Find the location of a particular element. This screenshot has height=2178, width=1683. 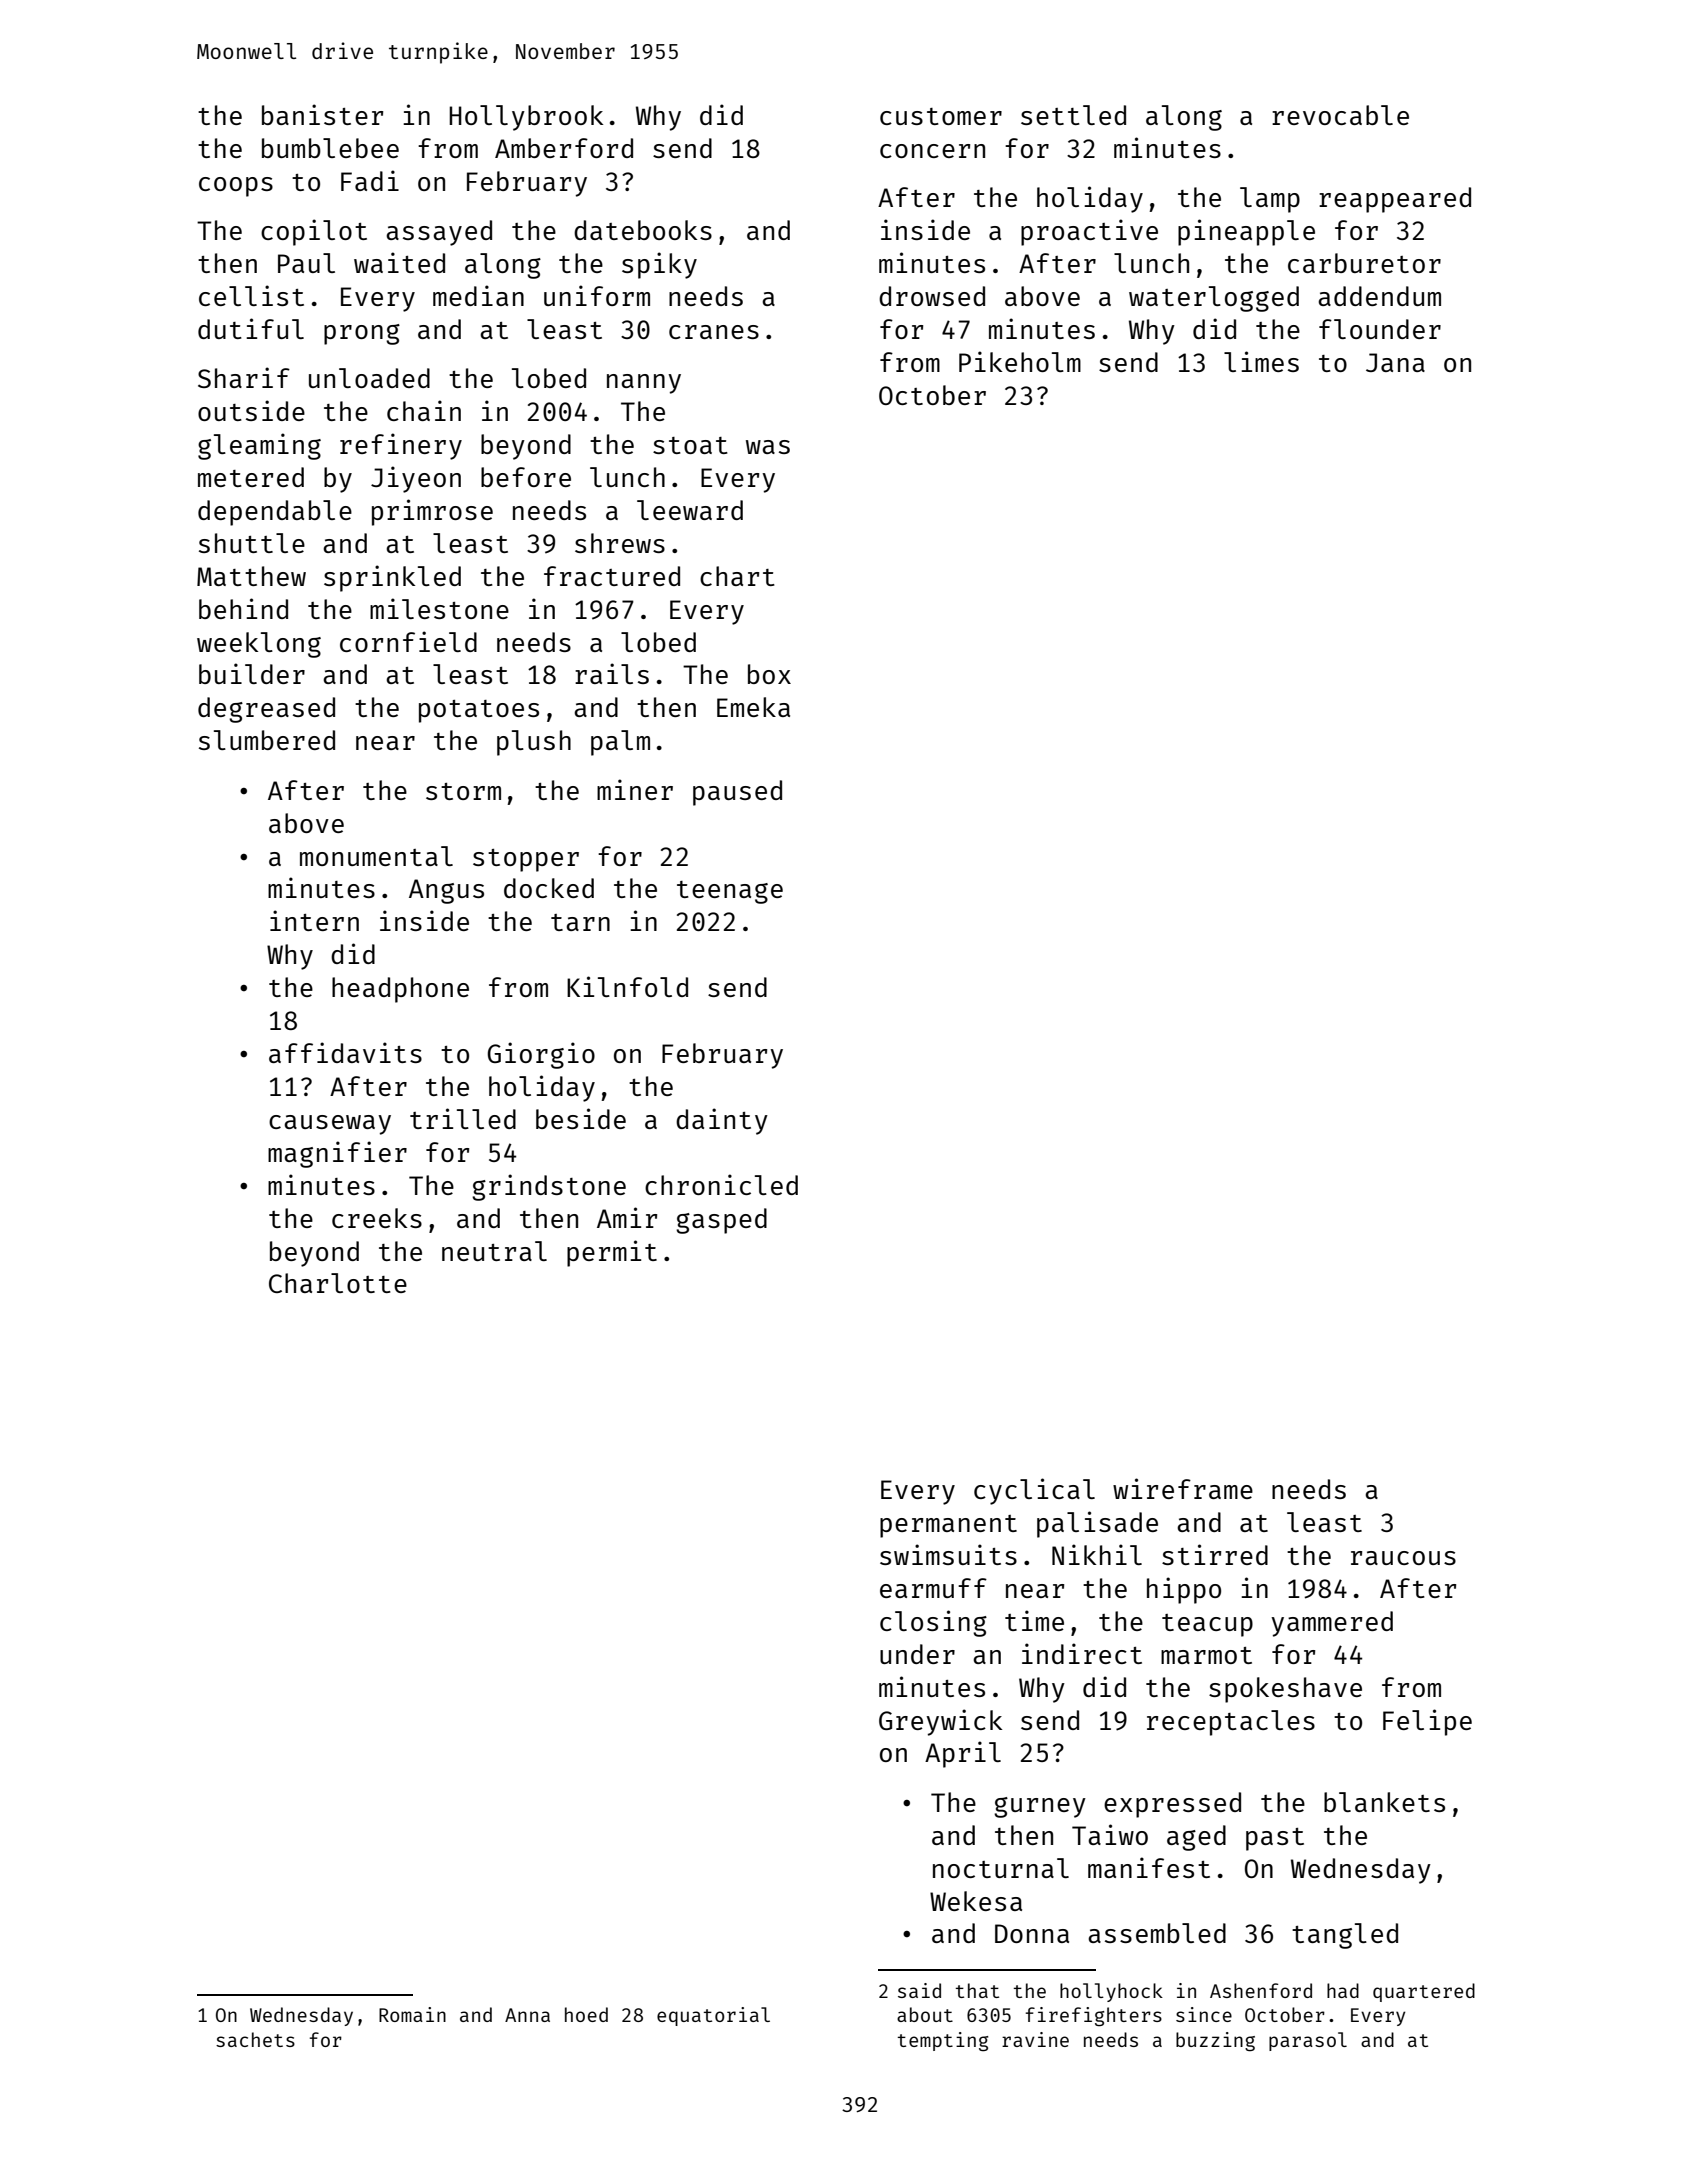

was is located at coordinates (768, 447).
